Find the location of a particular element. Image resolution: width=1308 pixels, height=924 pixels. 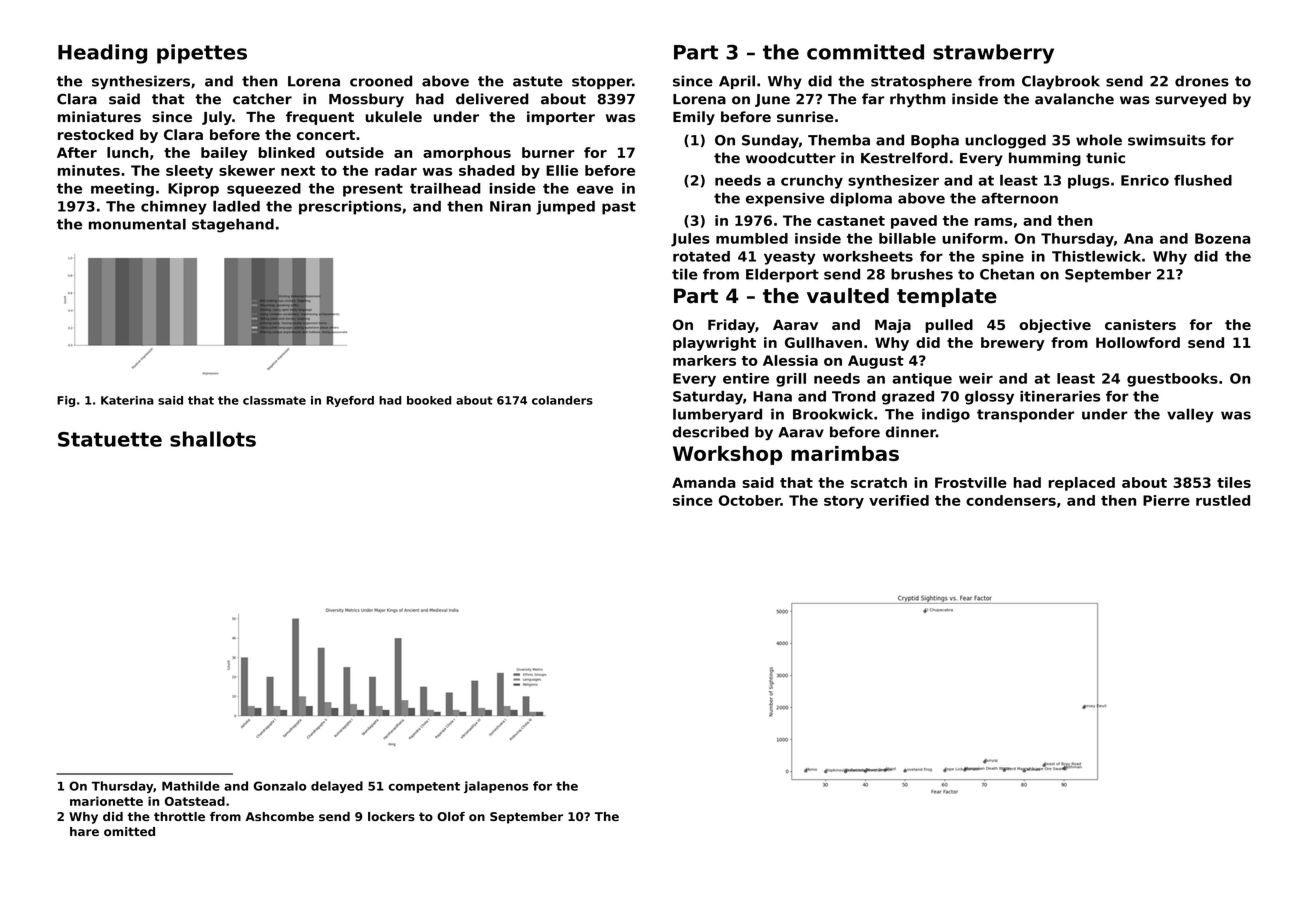

flushed is located at coordinates (1203, 180).
